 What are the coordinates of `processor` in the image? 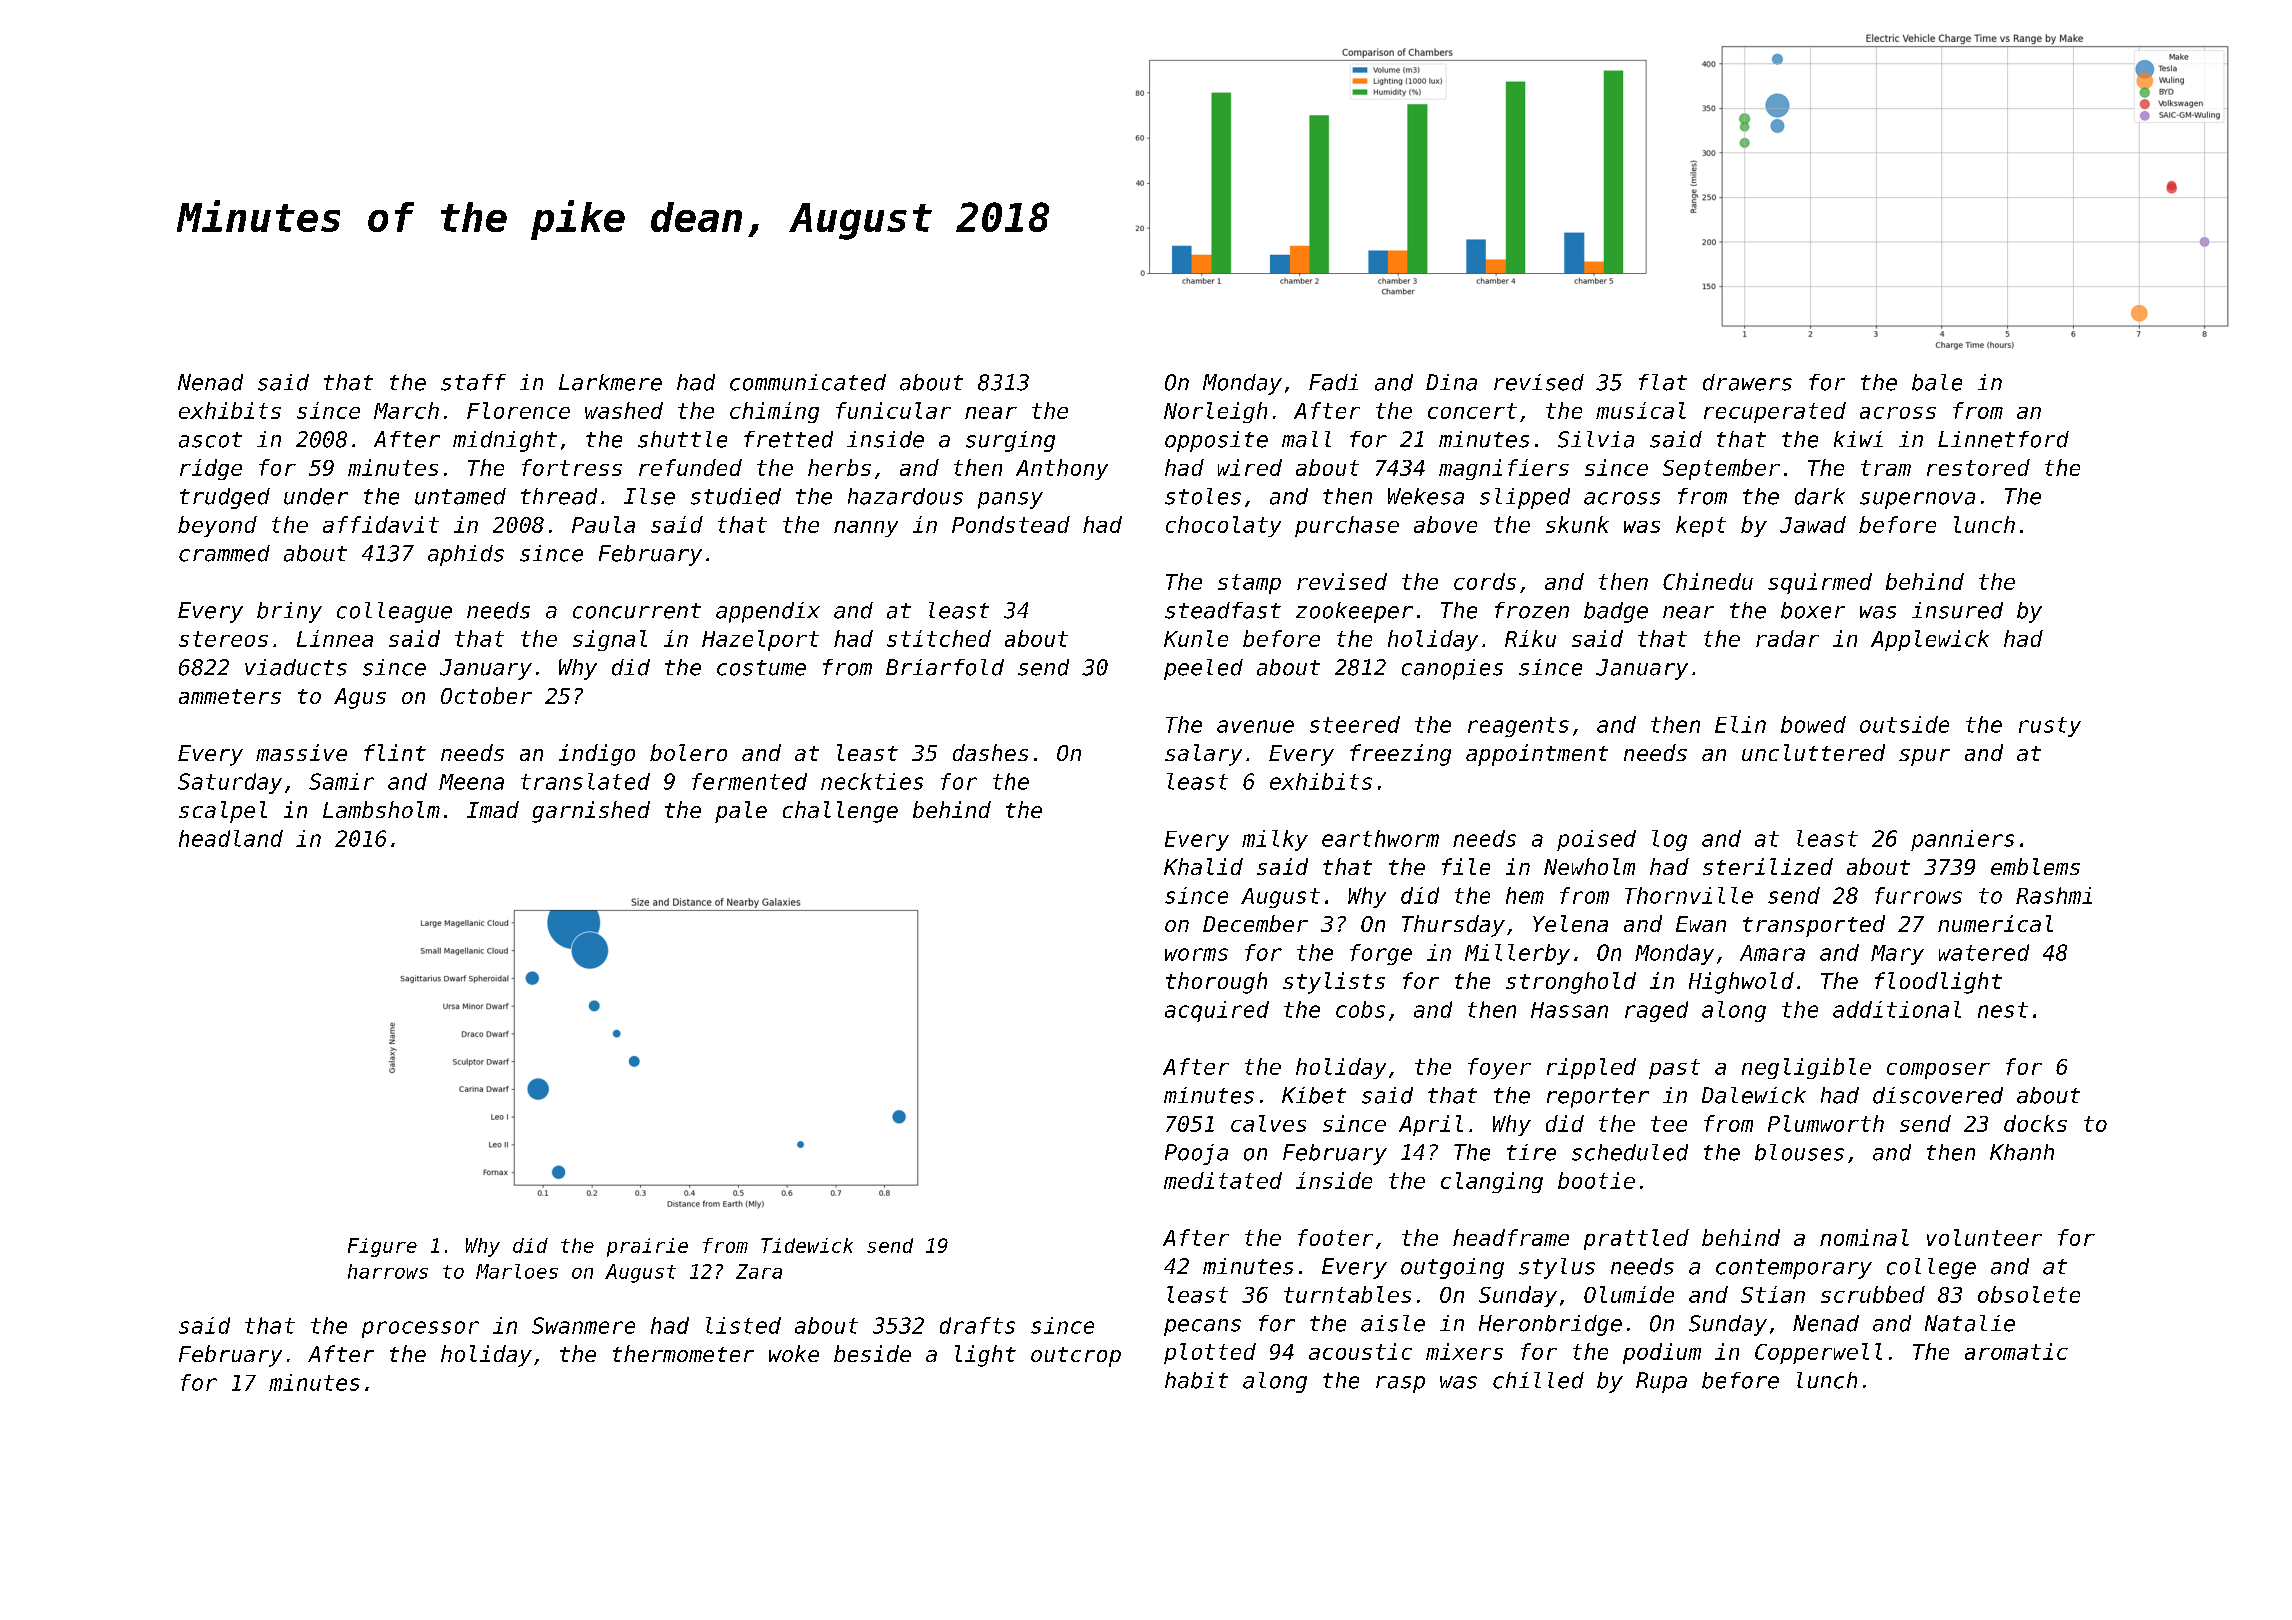 It's located at (420, 1329).
